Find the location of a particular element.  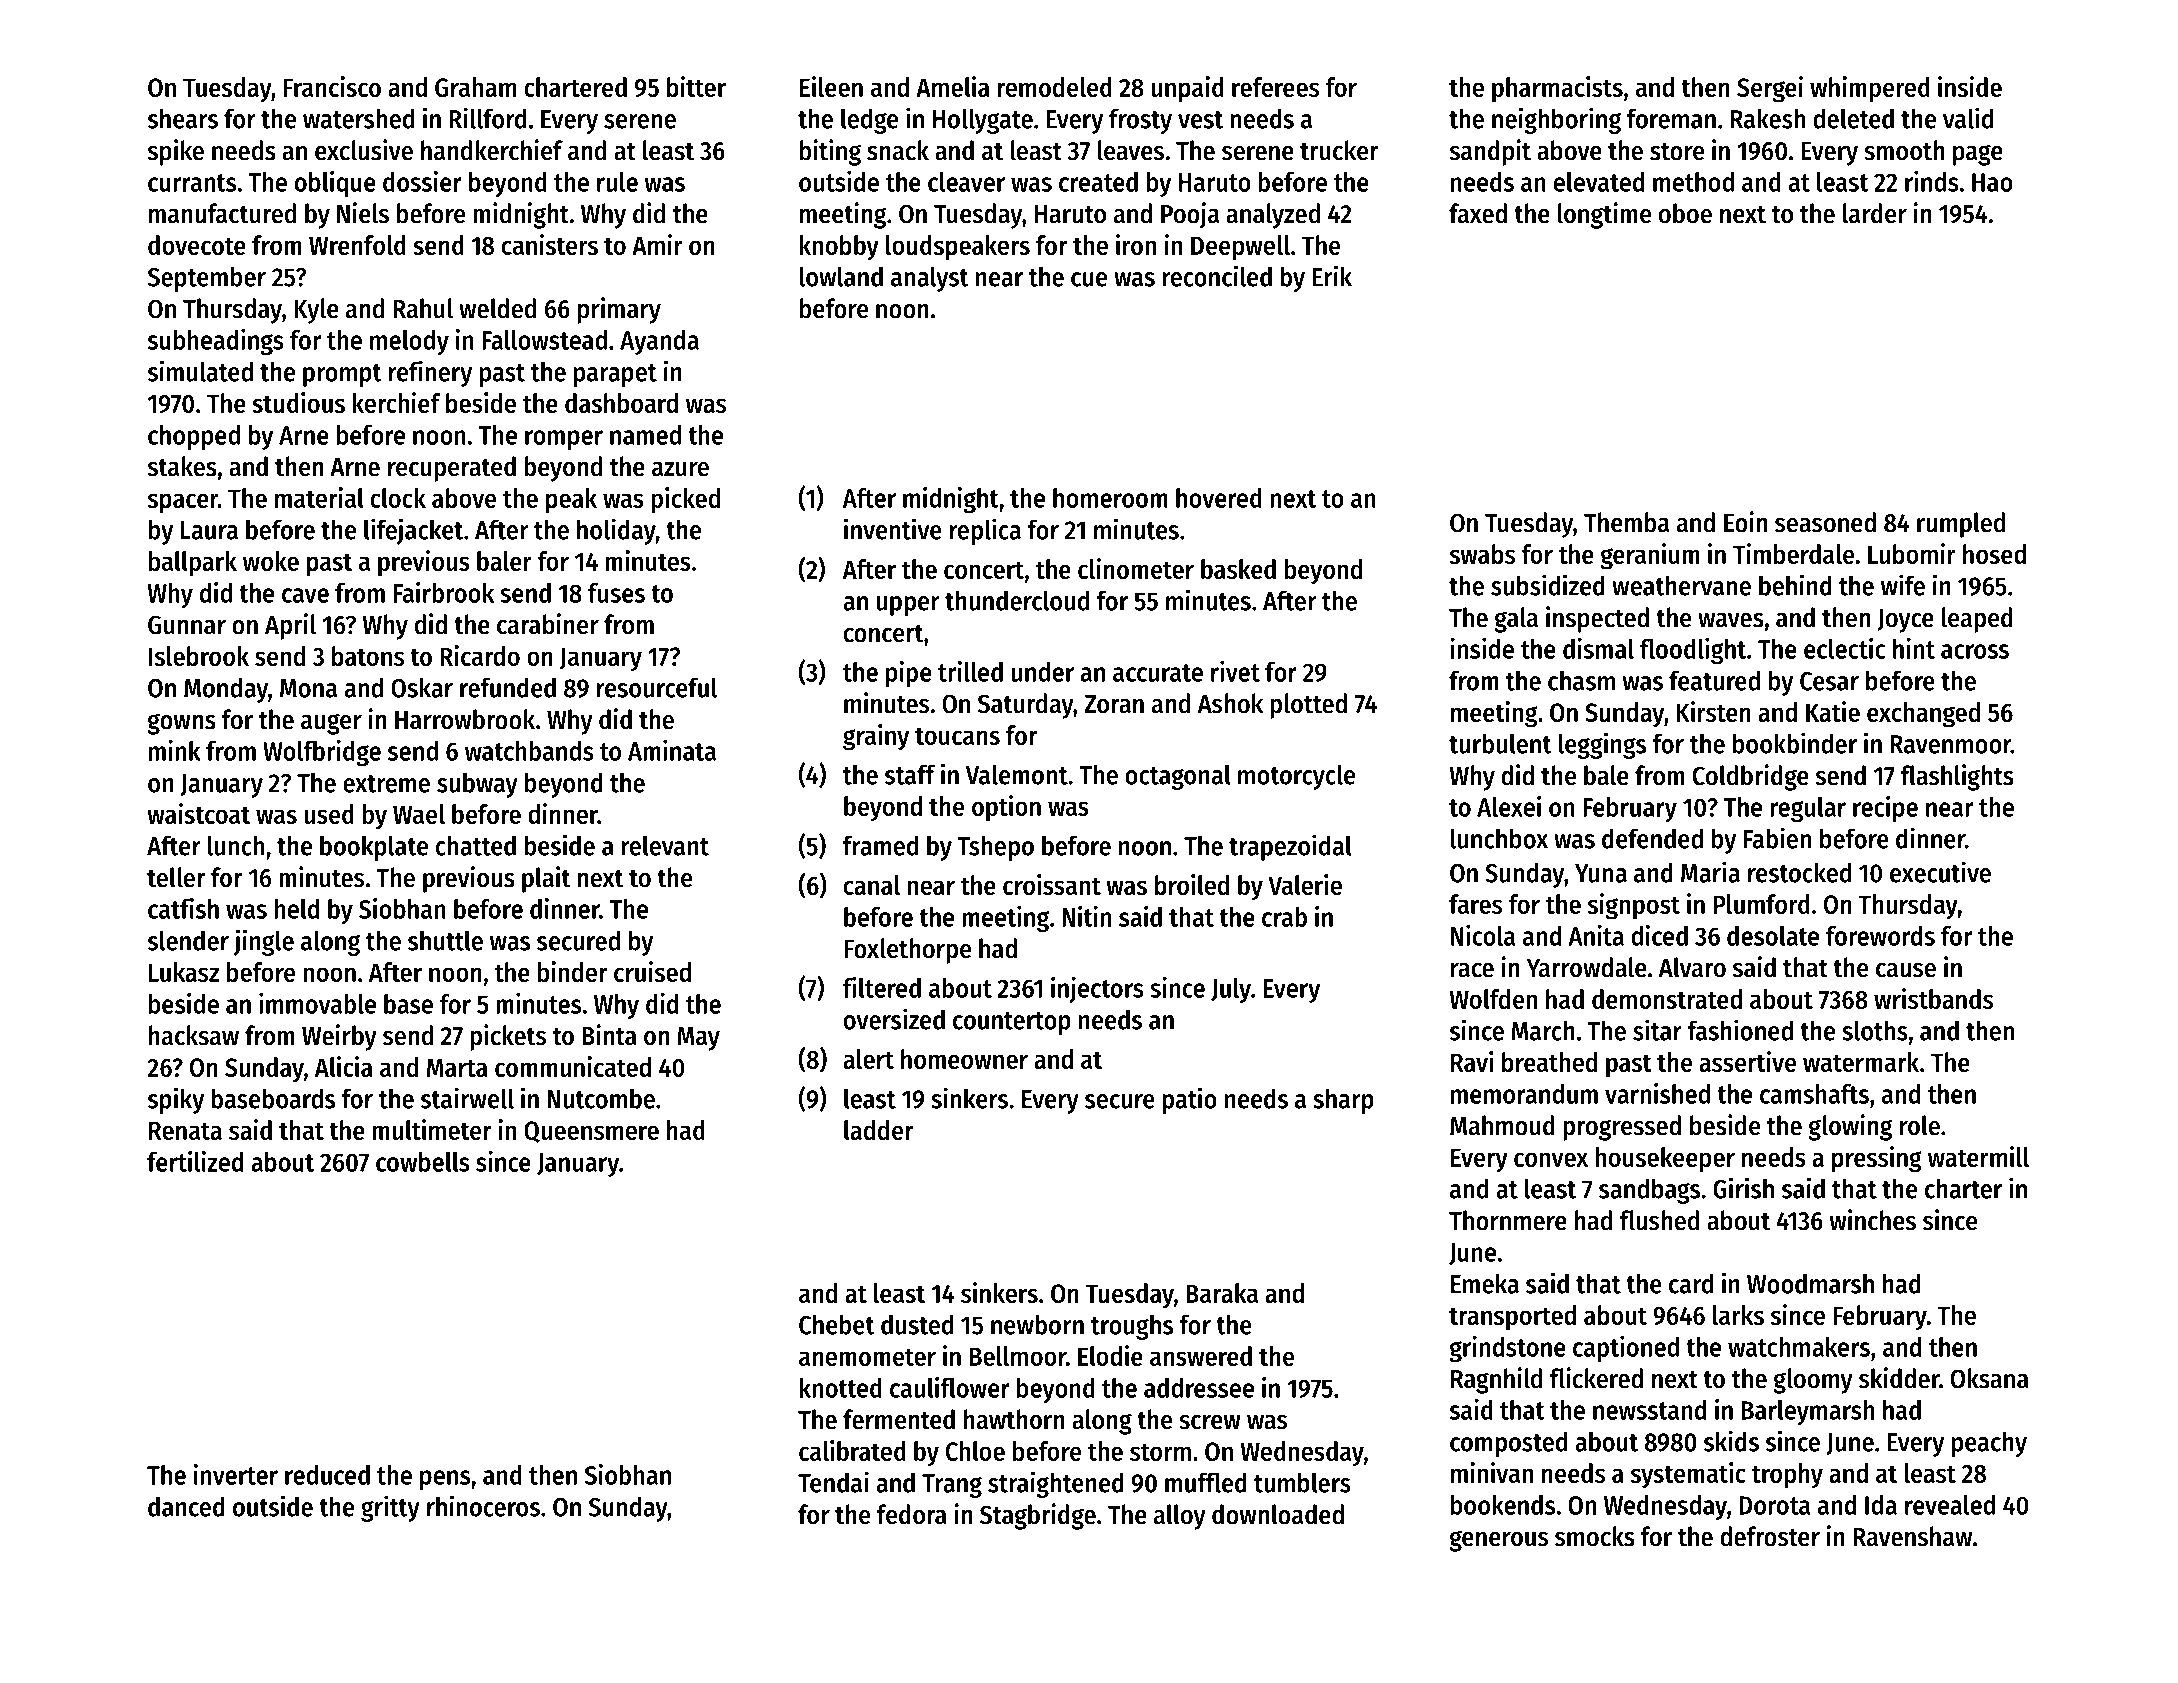

rhinoceros is located at coordinates (483, 1506).
